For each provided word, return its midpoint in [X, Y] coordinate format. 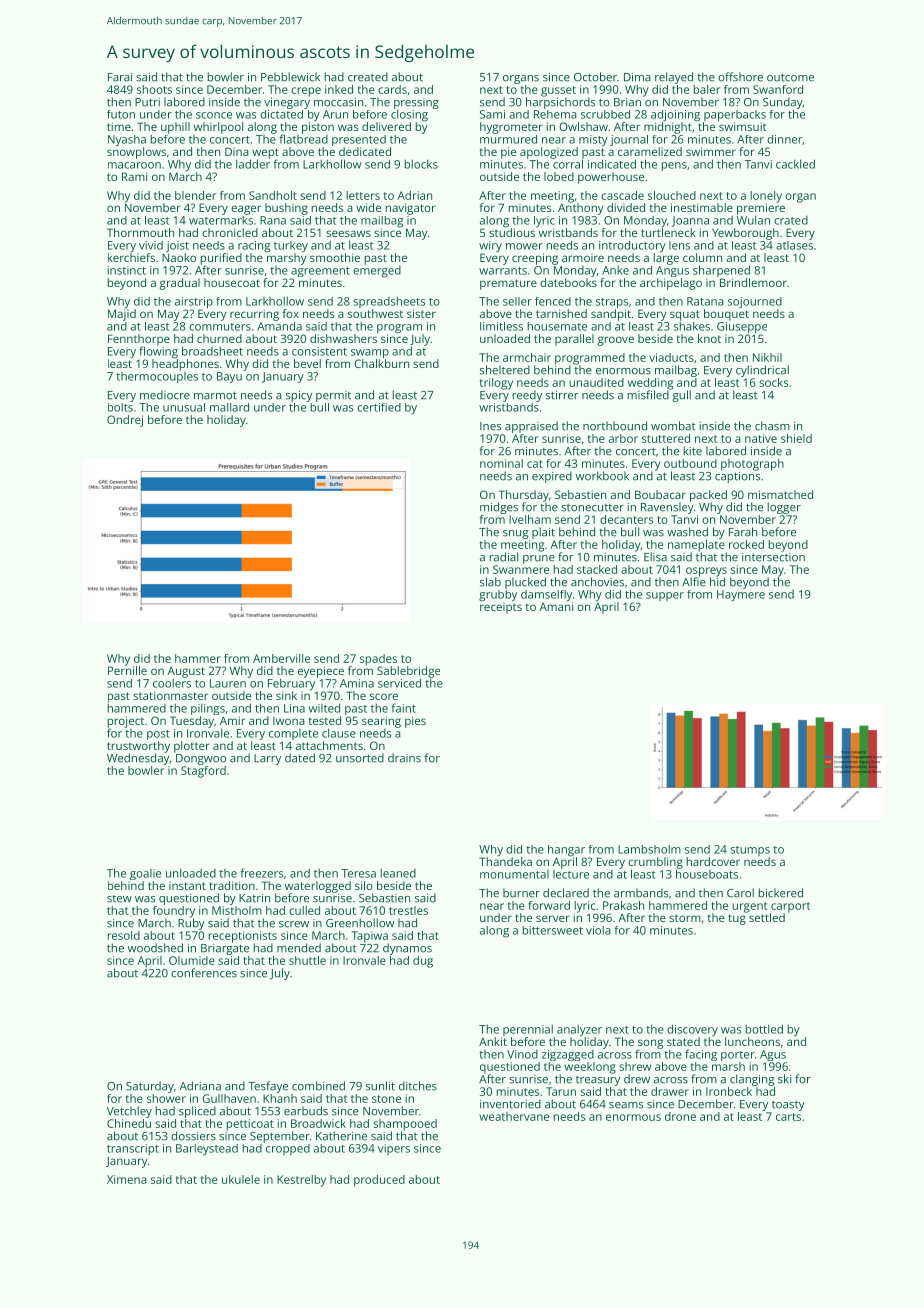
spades [378, 660]
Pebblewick [290, 77]
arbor [623, 438]
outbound [690, 463]
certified [379, 407]
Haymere [741, 596]
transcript [133, 1149]
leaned [398, 873]
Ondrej [125, 421]
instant [187, 885]
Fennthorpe [139, 340]
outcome [790, 77]
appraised [531, 427]
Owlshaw [583, 126]
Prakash [623, 905]
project [125, 722]
